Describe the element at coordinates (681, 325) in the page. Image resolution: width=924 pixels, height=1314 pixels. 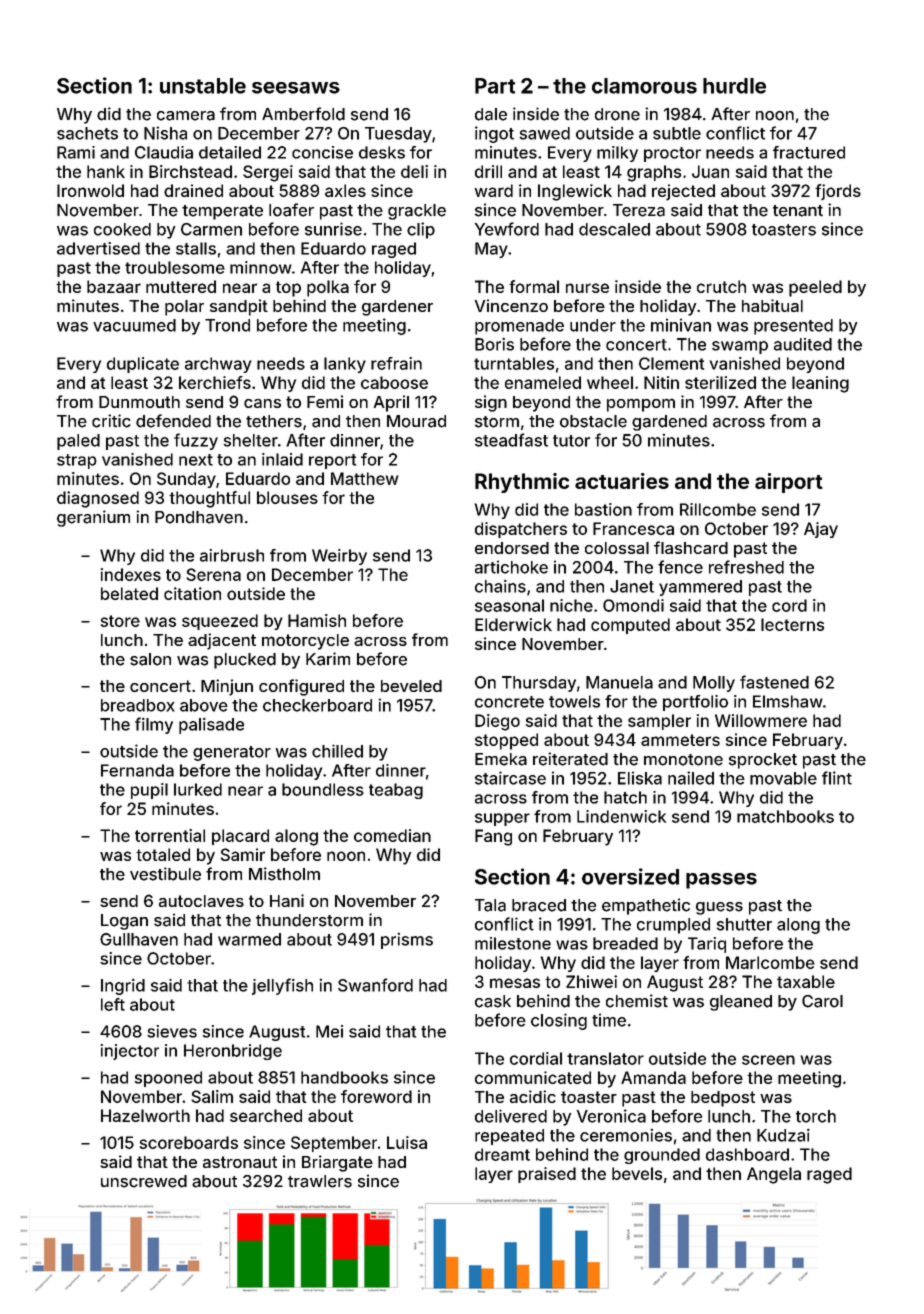
I see `minivan` at that location.
